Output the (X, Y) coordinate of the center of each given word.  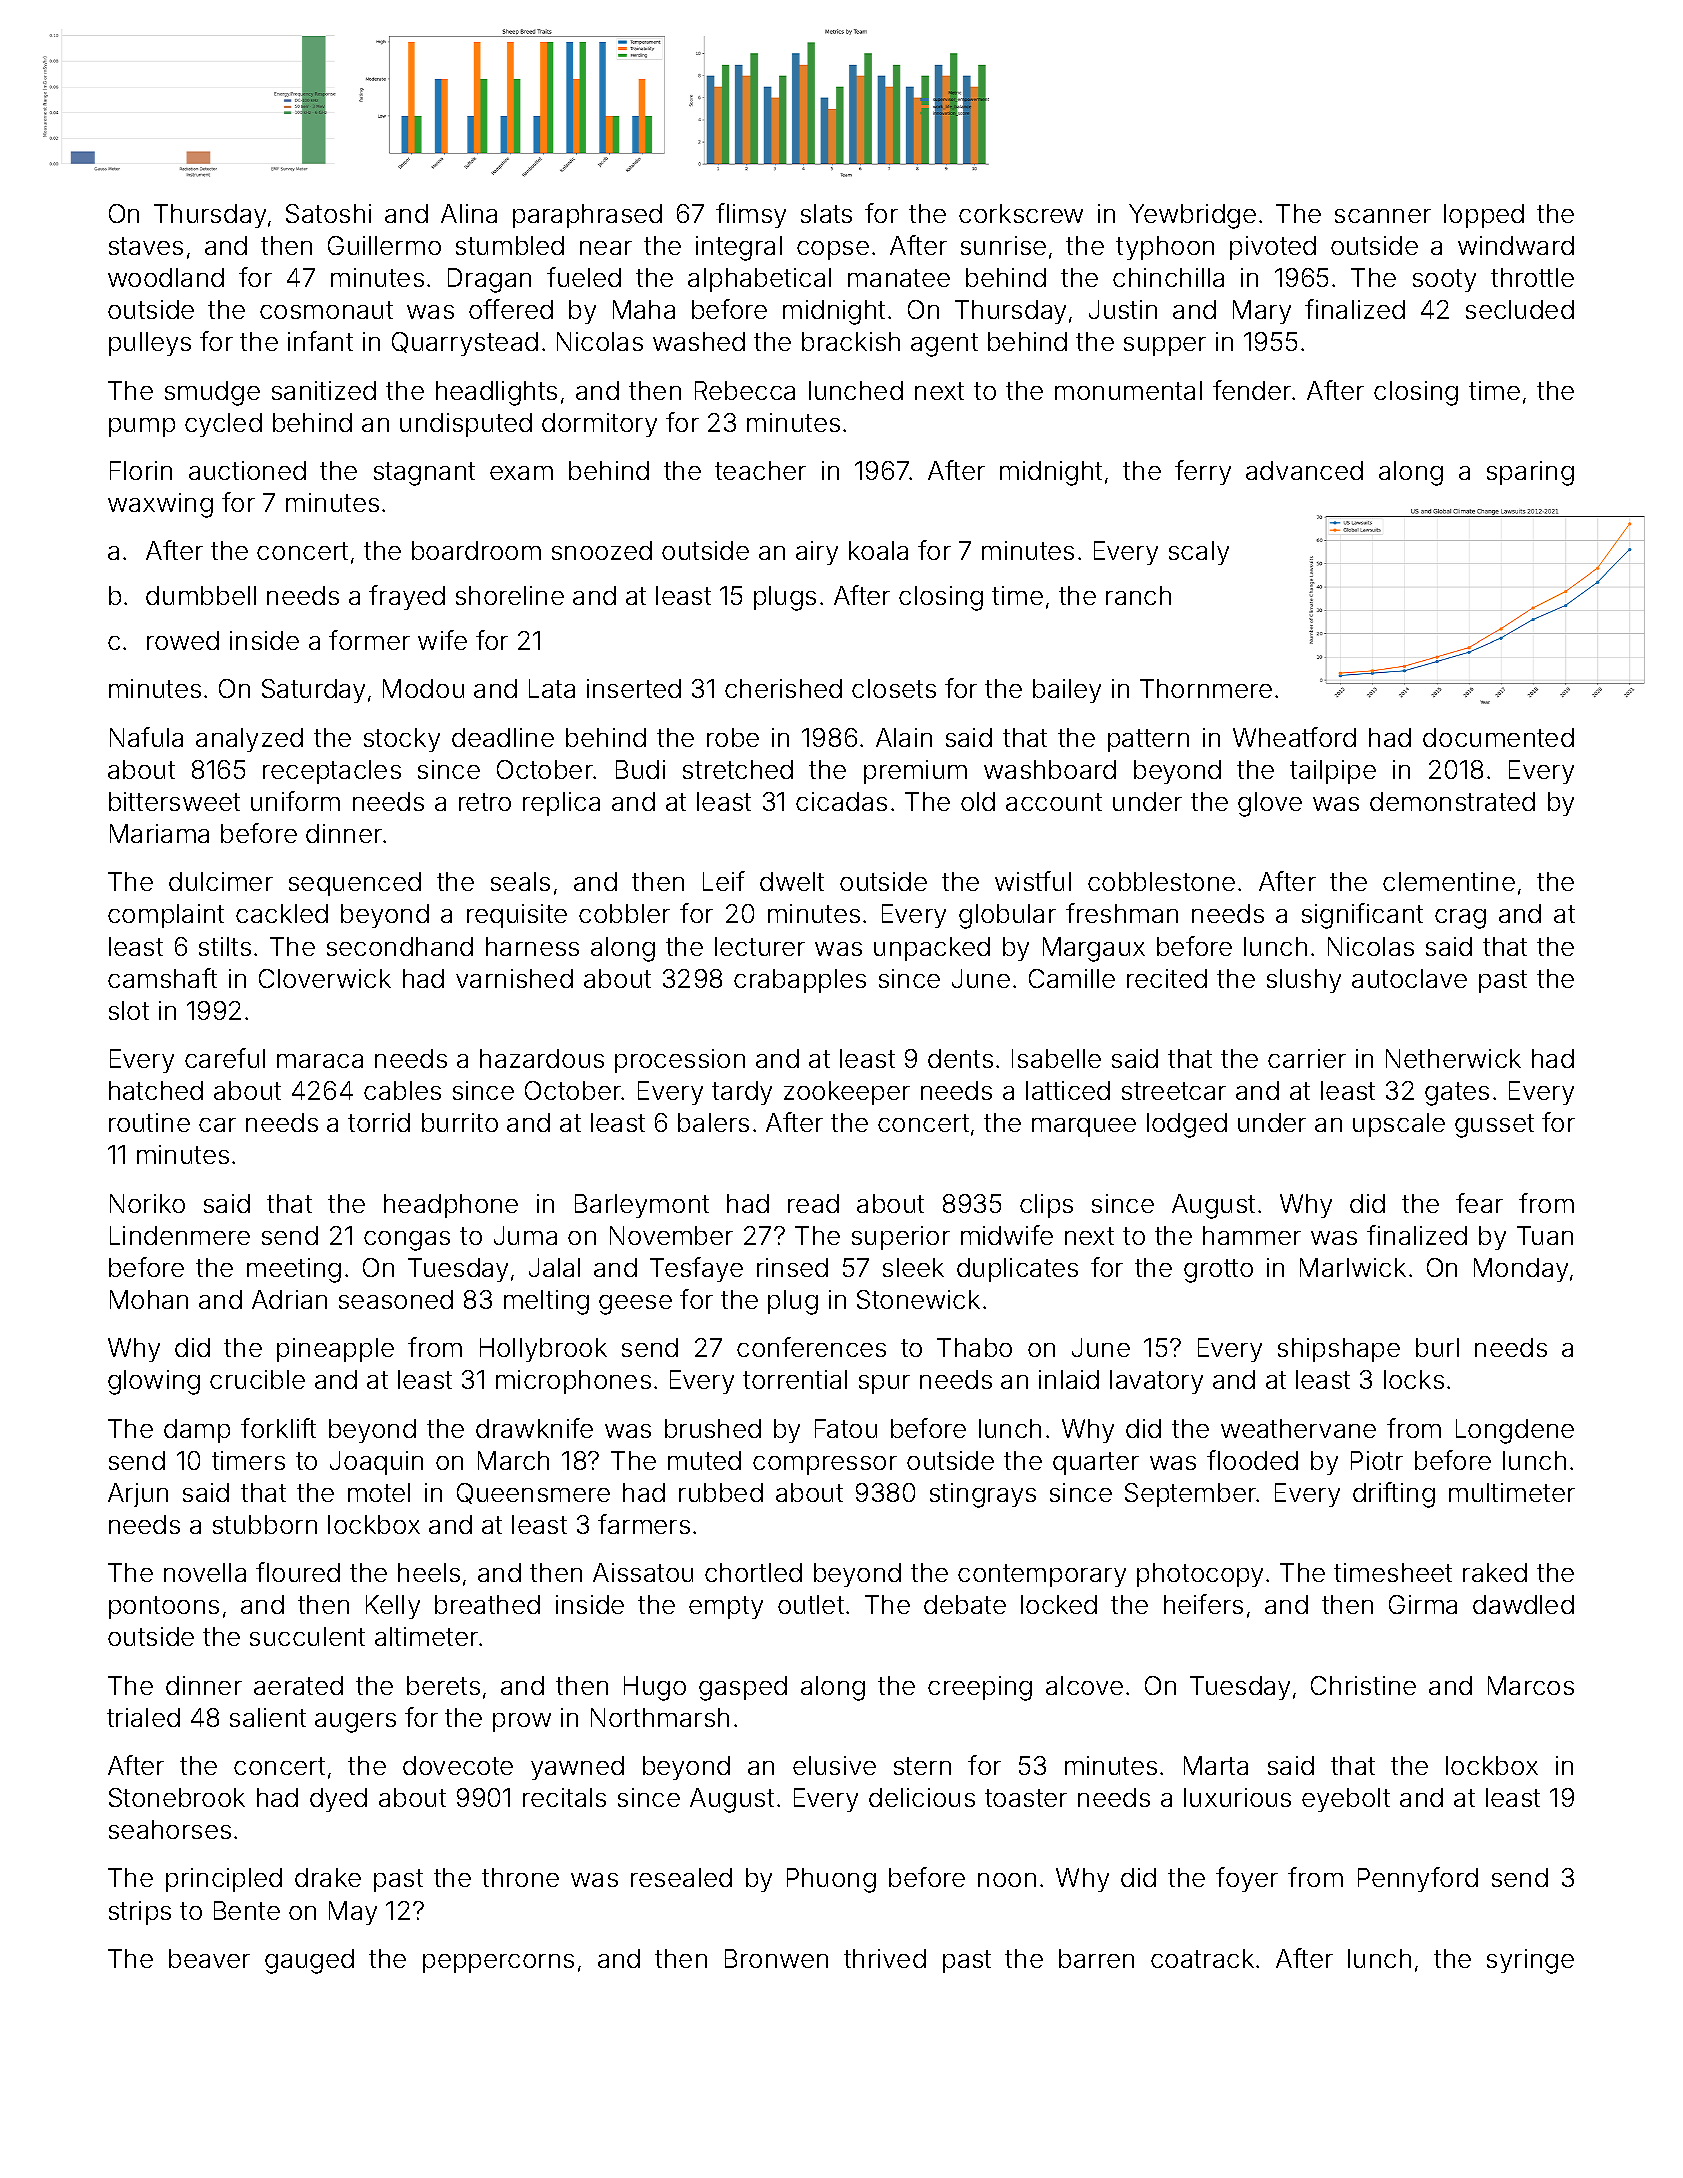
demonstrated (1452, 801)
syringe (1530, 1961)
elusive (834, 1765)
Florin (141, 470)
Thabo (974, 1347)
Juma (525, 1235)
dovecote (458, 1765)
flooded (1252, 1460)
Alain (904, 737)
